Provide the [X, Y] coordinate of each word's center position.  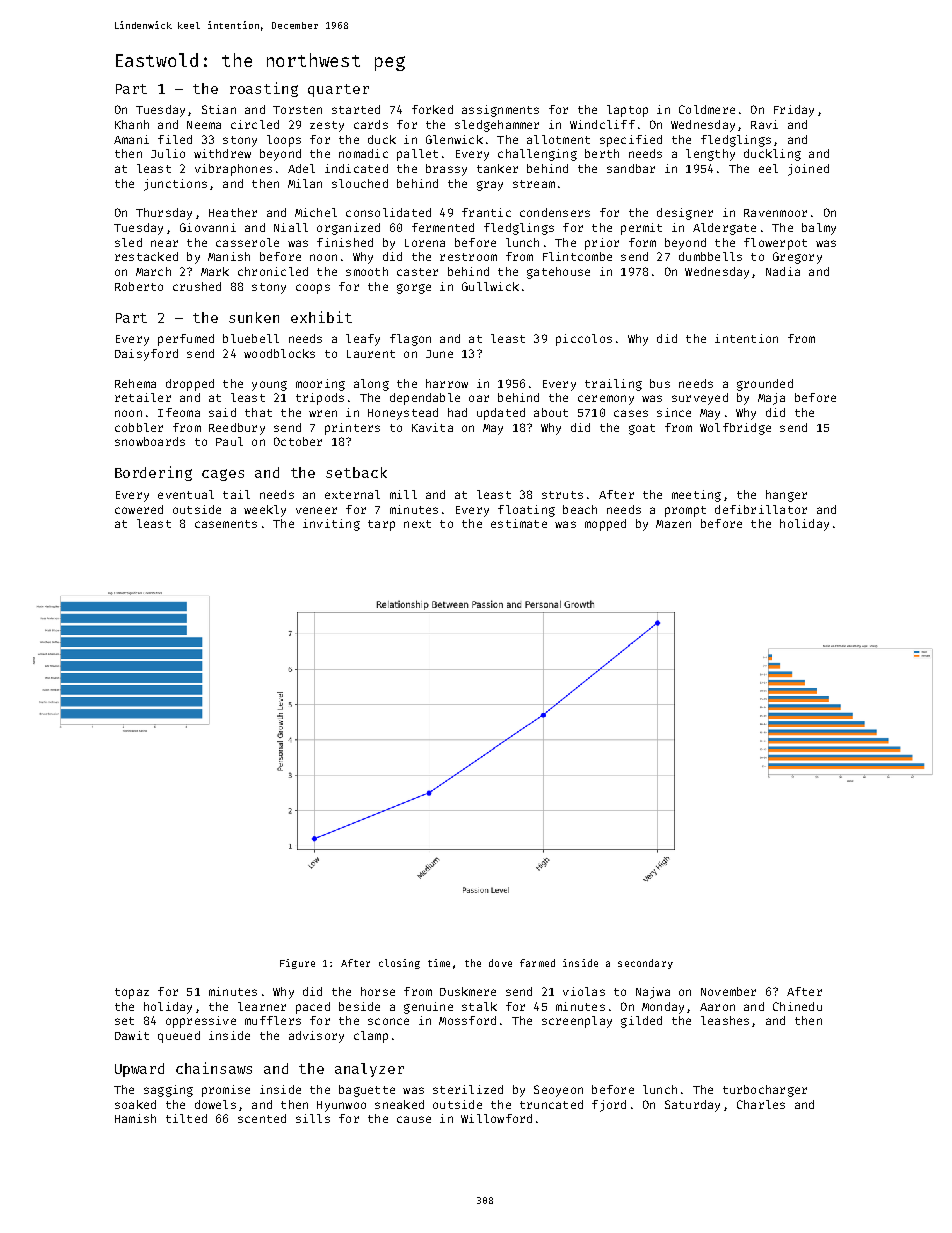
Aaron [717, 1007]
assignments [500, 111]
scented [262, 1118]
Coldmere [707, 109]
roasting [264, 89]
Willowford [496, 1118]
